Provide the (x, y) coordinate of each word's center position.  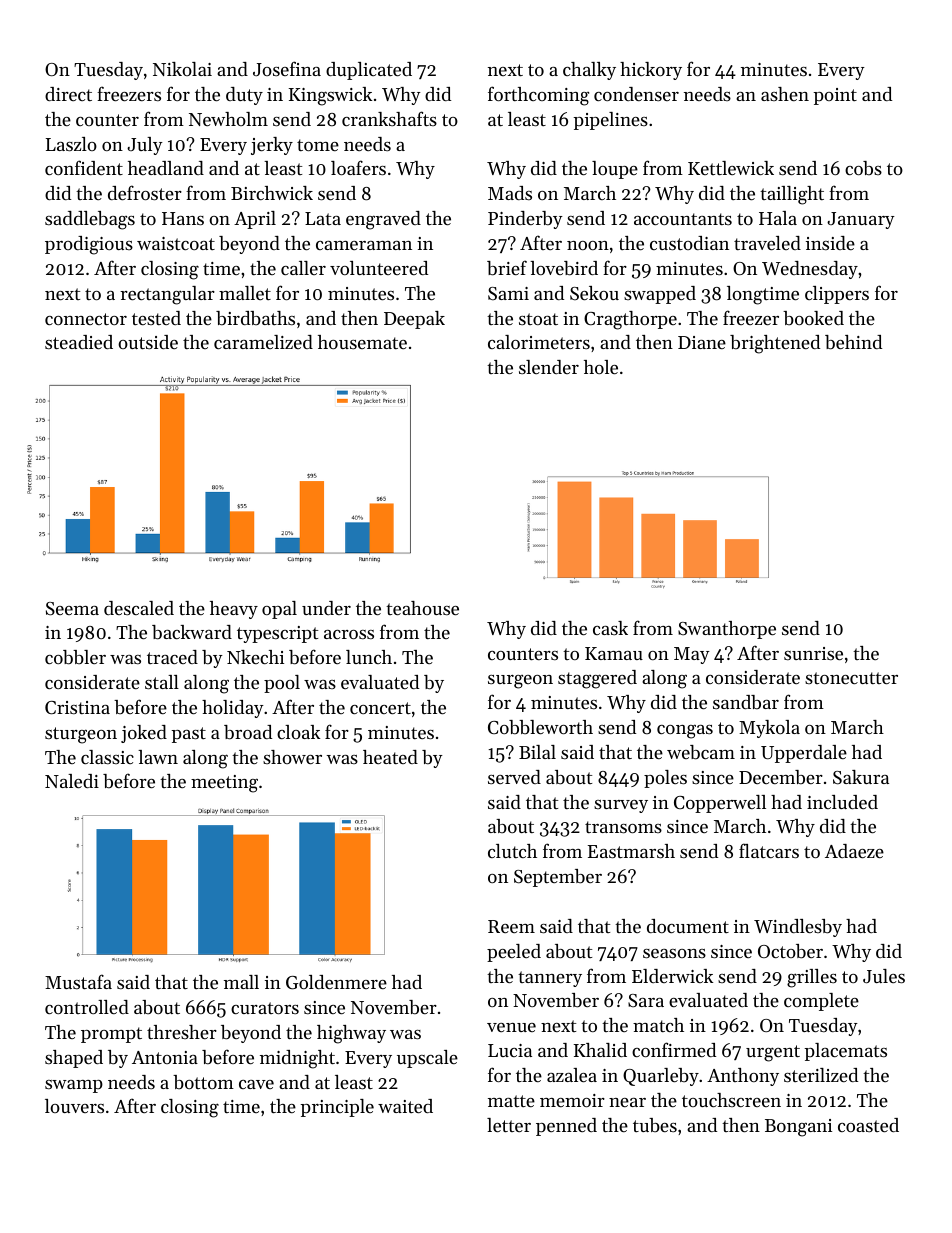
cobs (863, 168)
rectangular (167, 295)
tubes (655, 1125)
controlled (87, 1007)
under (326, 608)
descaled (139, 608)
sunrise (813, 653)
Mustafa (78, 981)
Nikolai (182, 69)
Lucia (510, 1050)
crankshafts (389, 118)
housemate (362, 342)
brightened (775, 344)
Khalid (600, 1050)
